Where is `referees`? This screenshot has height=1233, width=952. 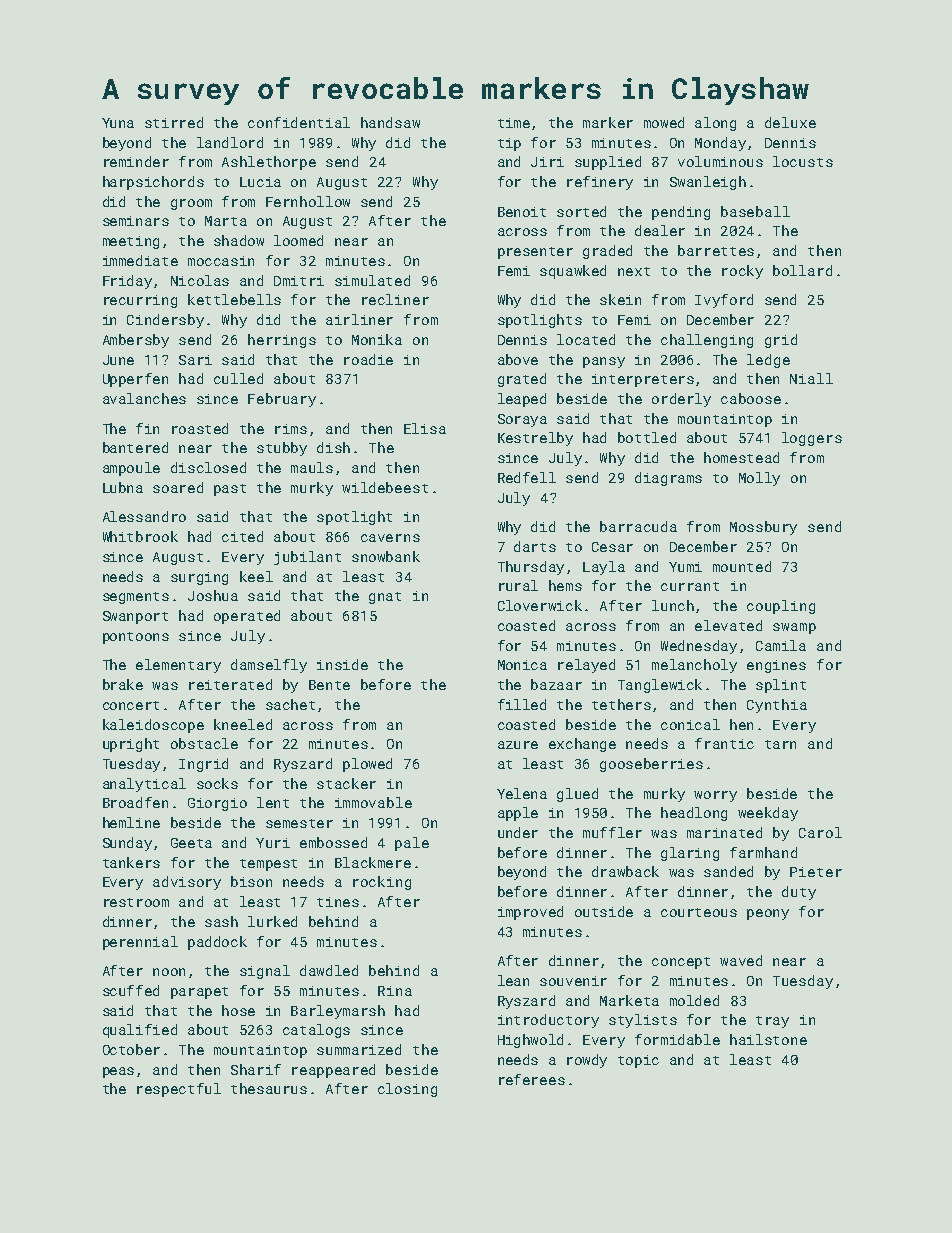 referees is located at coordinates (532, 1079).
